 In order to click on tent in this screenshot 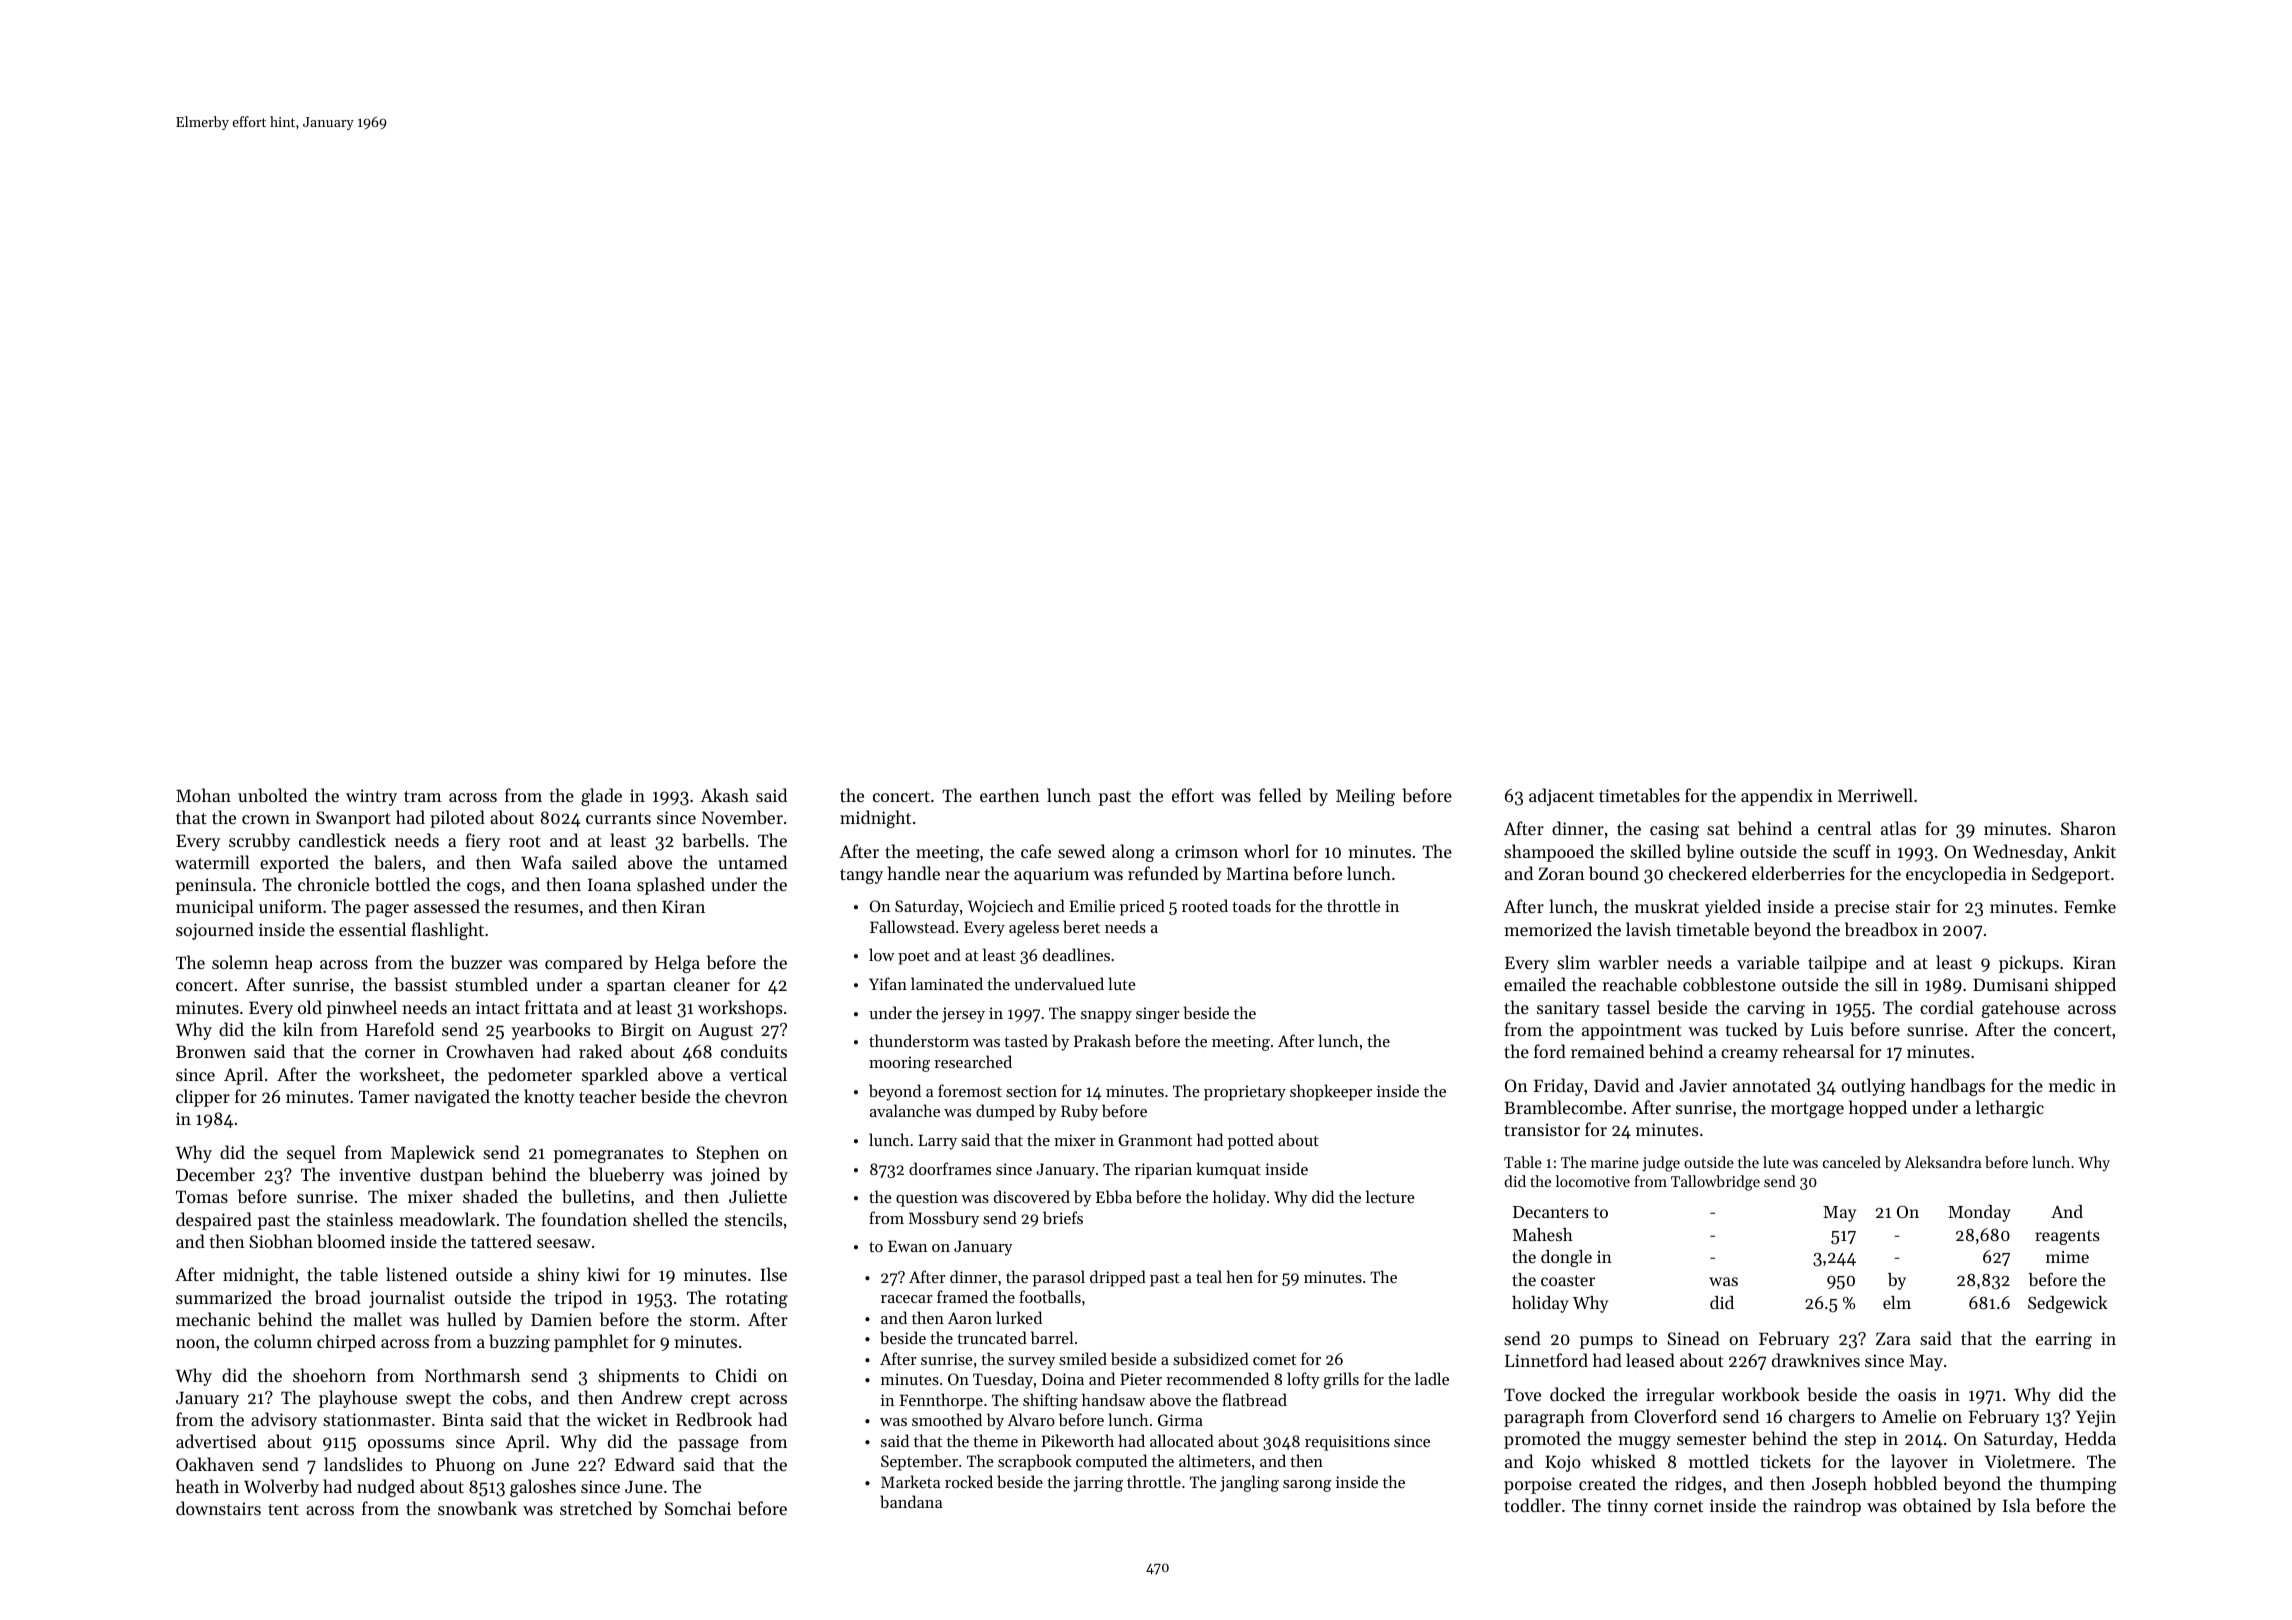, I will do `click(283, 1509)`.
